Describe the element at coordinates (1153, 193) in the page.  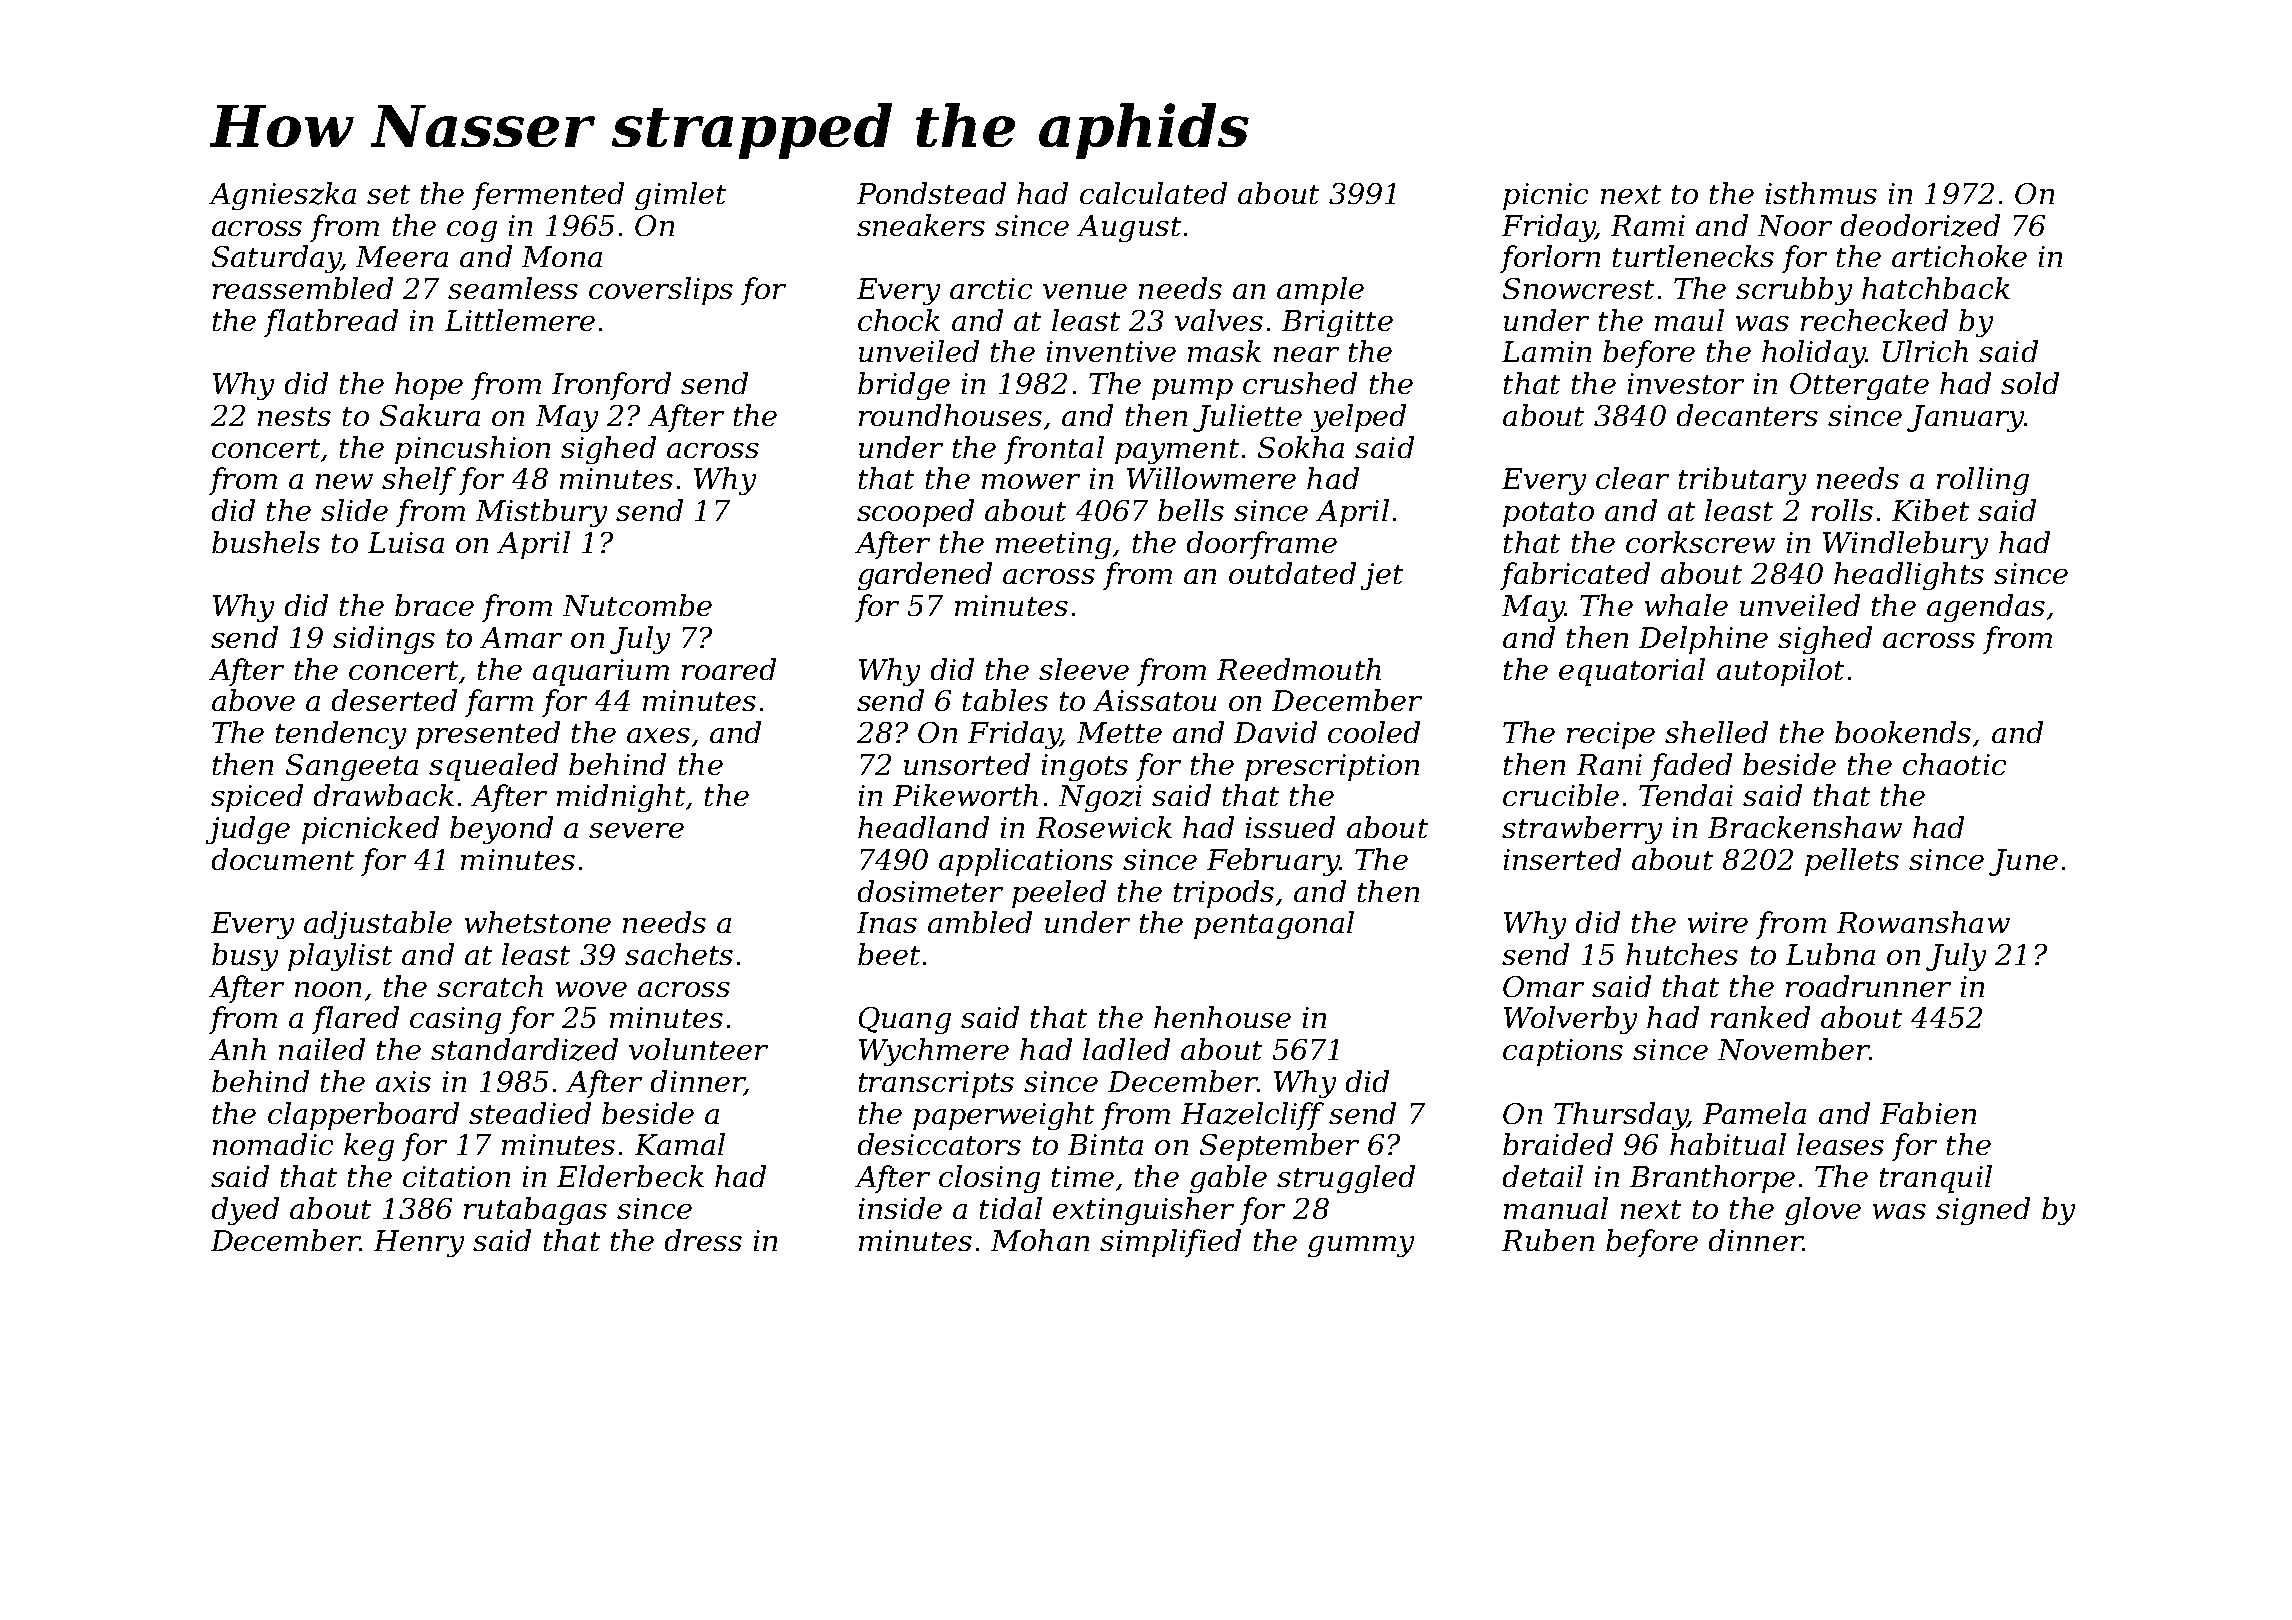
I see `calculated` at that location.
